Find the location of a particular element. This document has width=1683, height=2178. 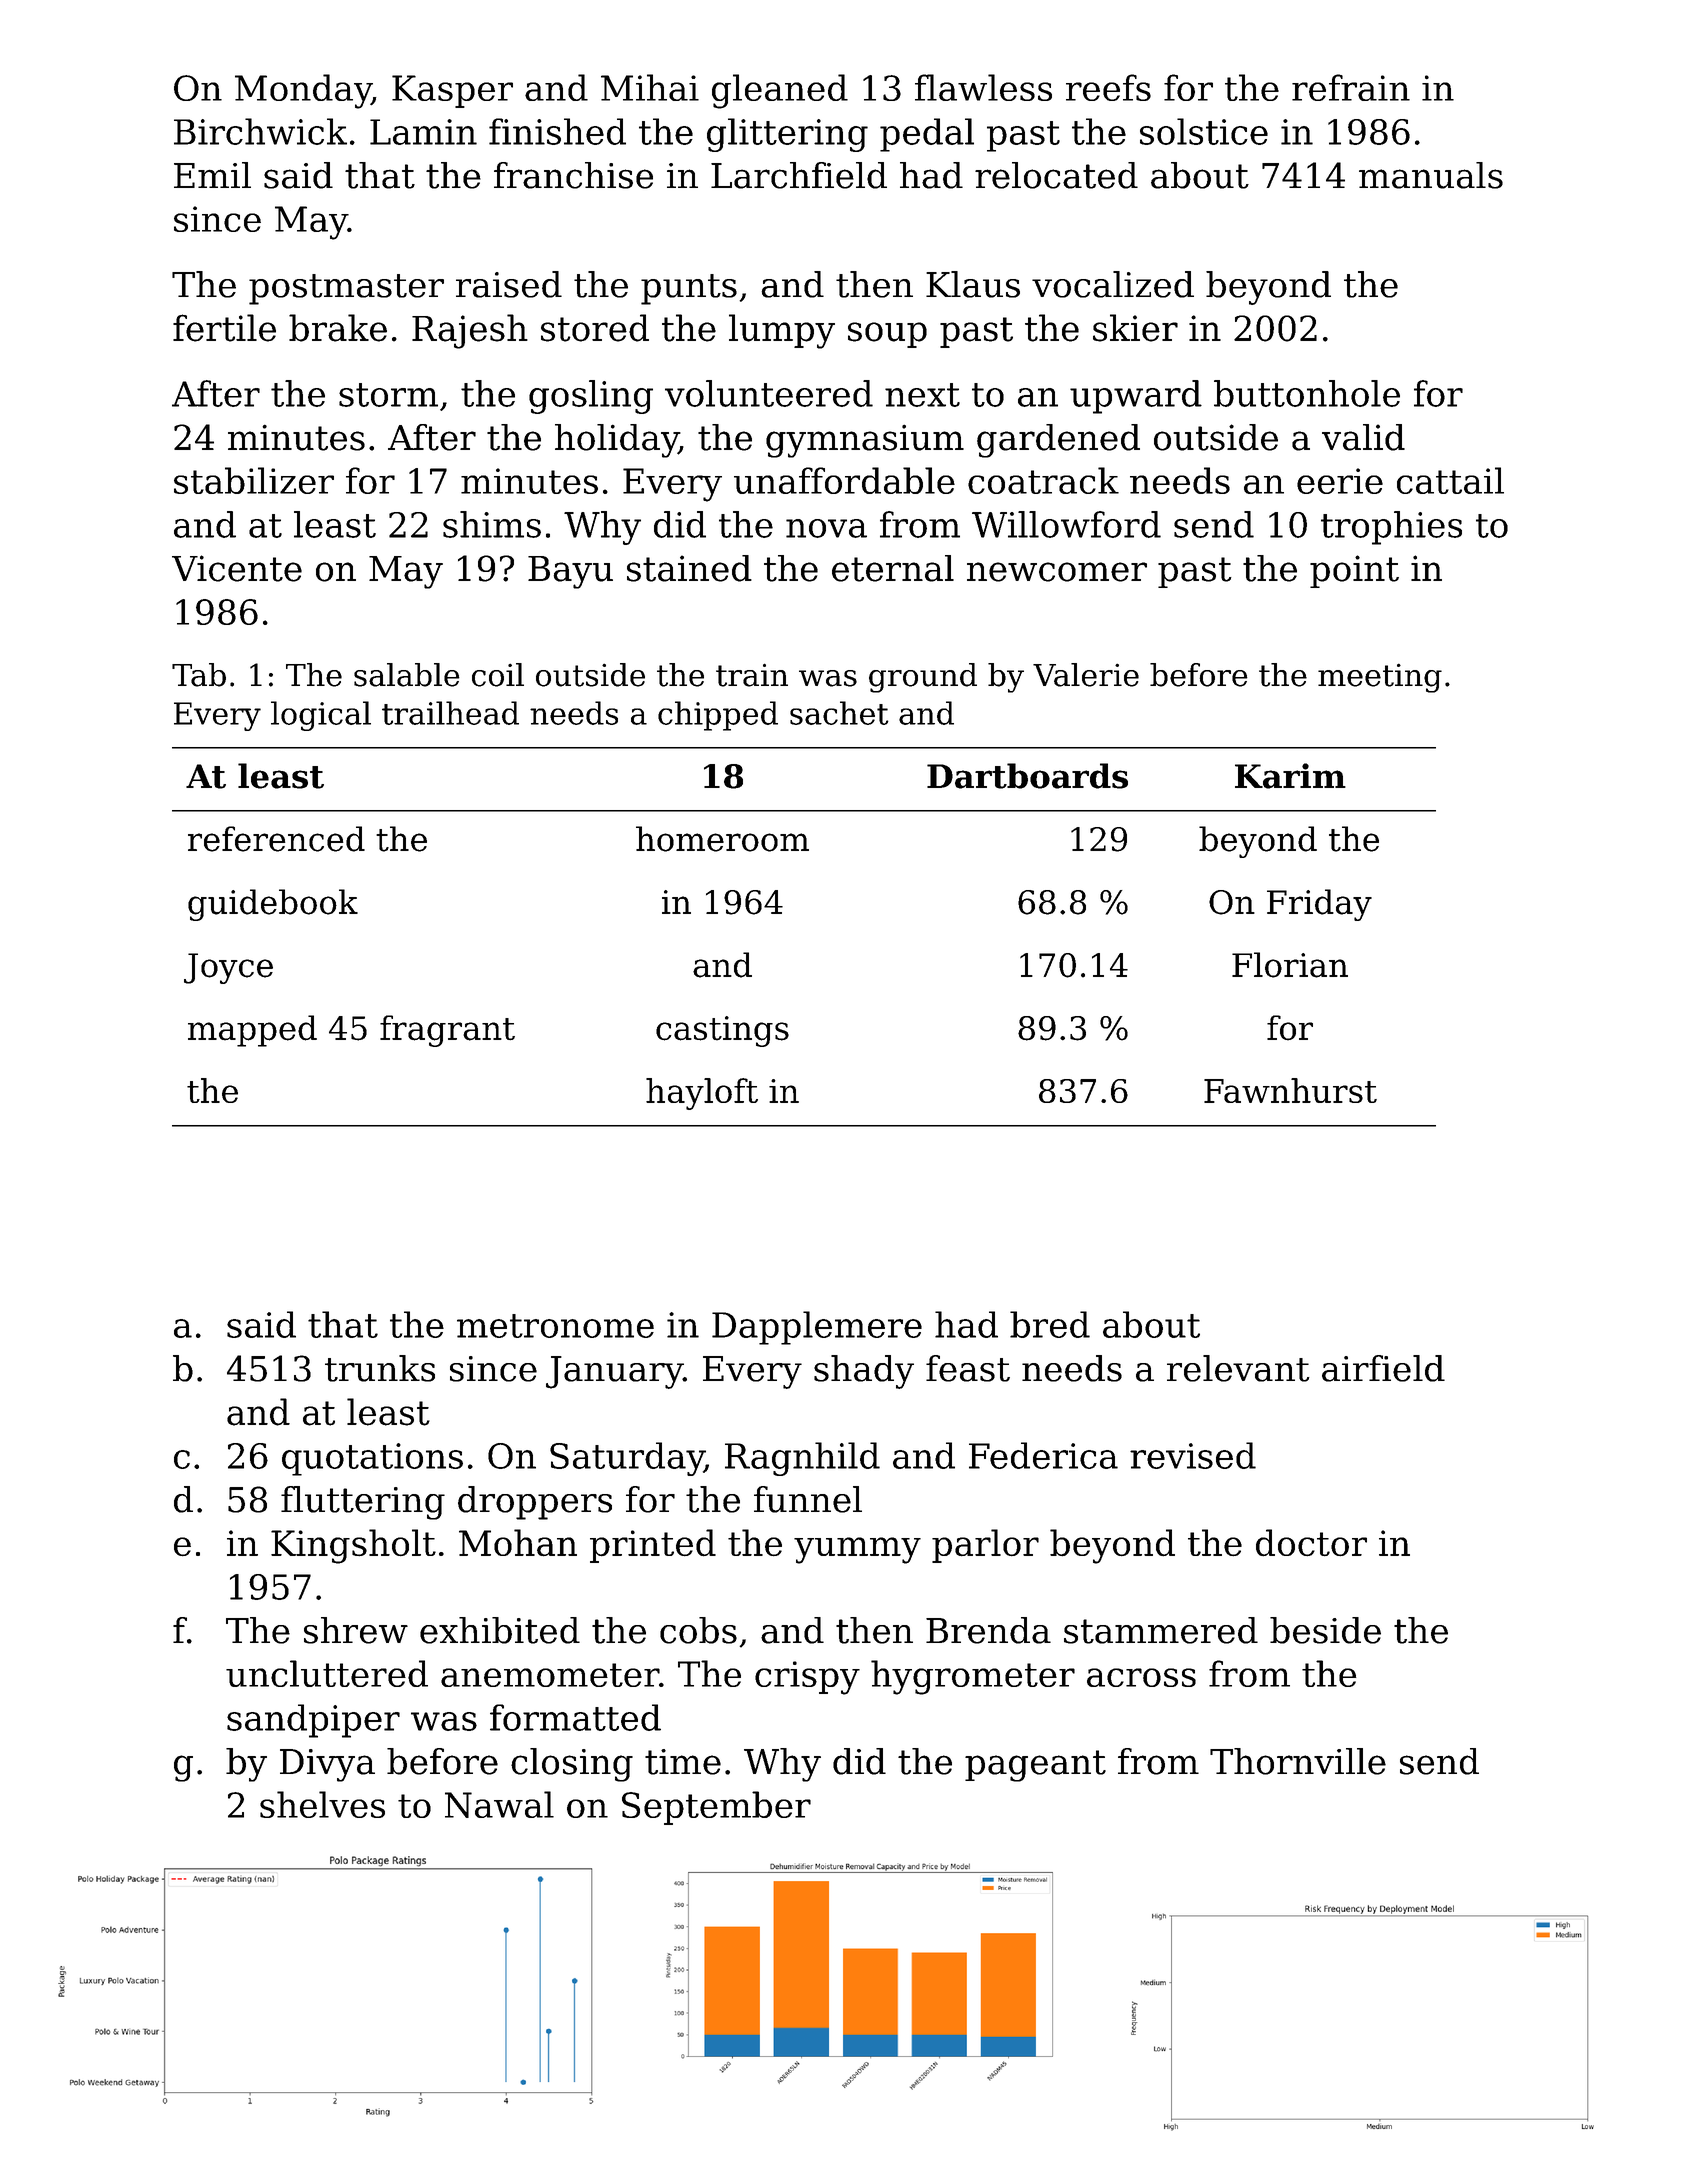

punts is located at coordinates (689, 289).
